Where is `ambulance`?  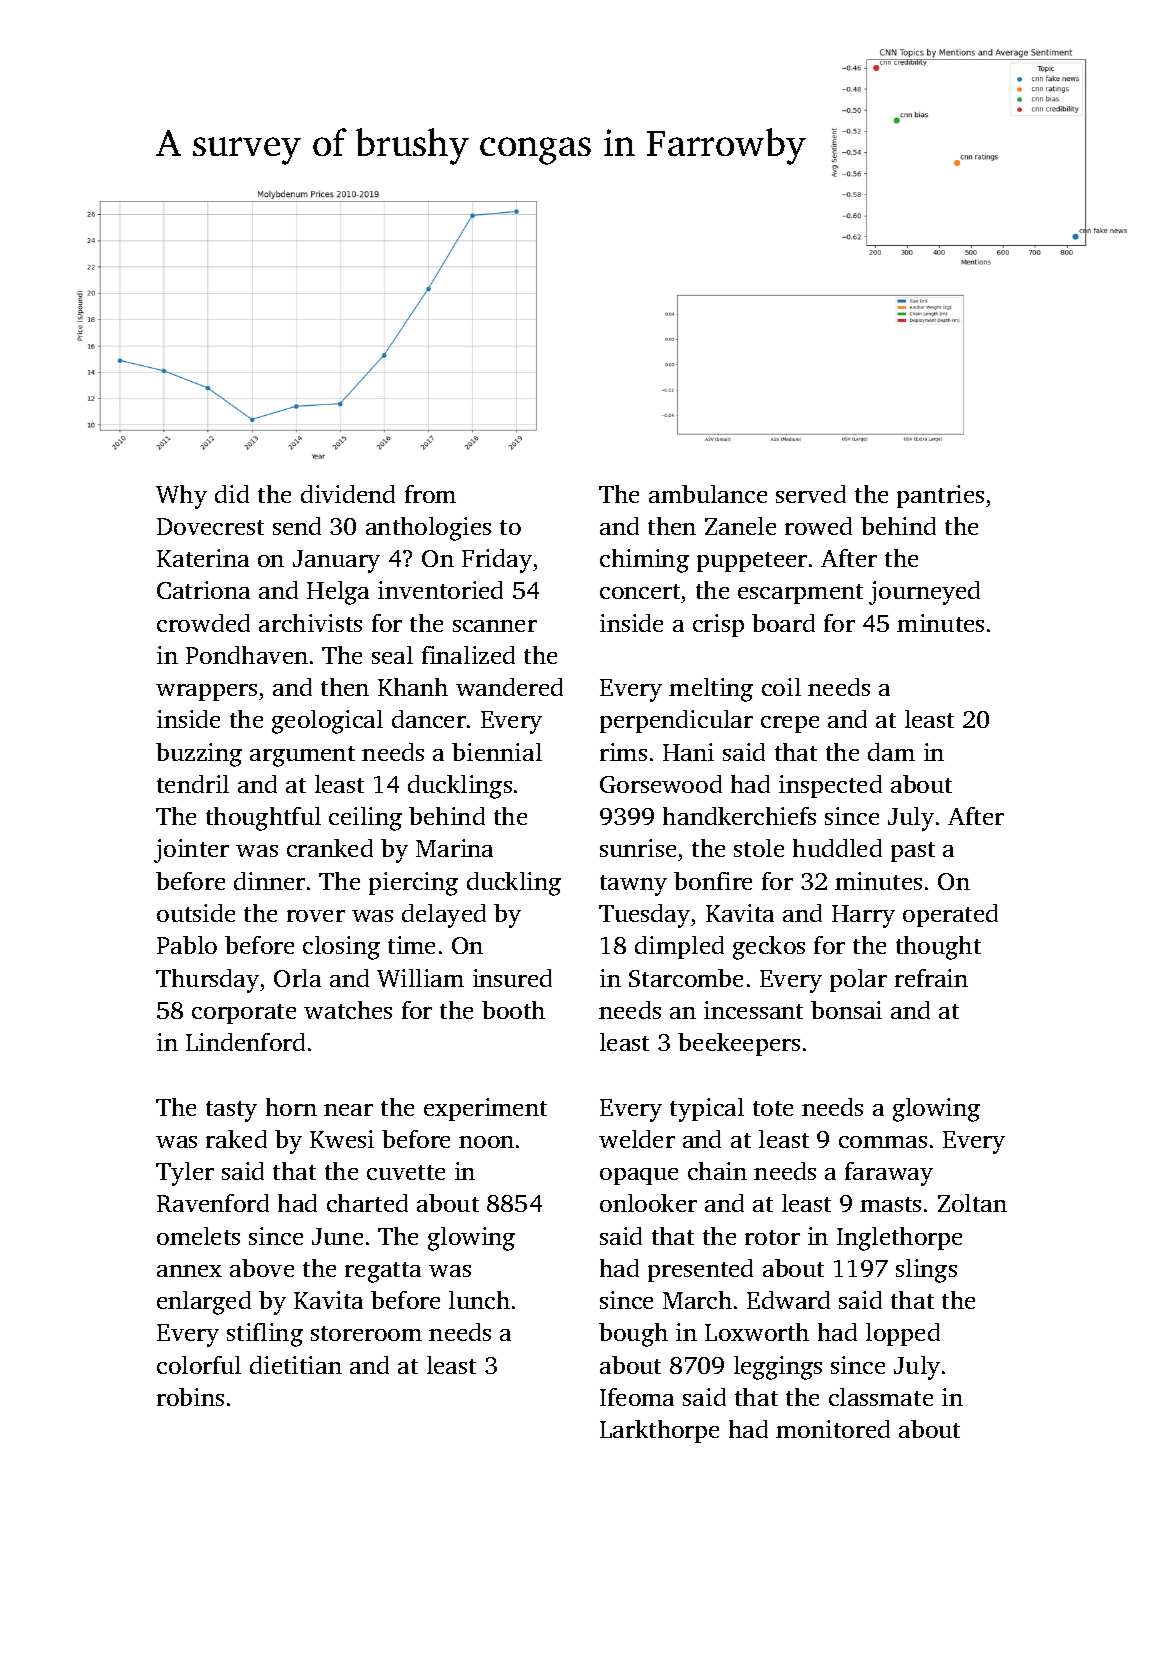
ambulance is located at coordinates (708, 494).
